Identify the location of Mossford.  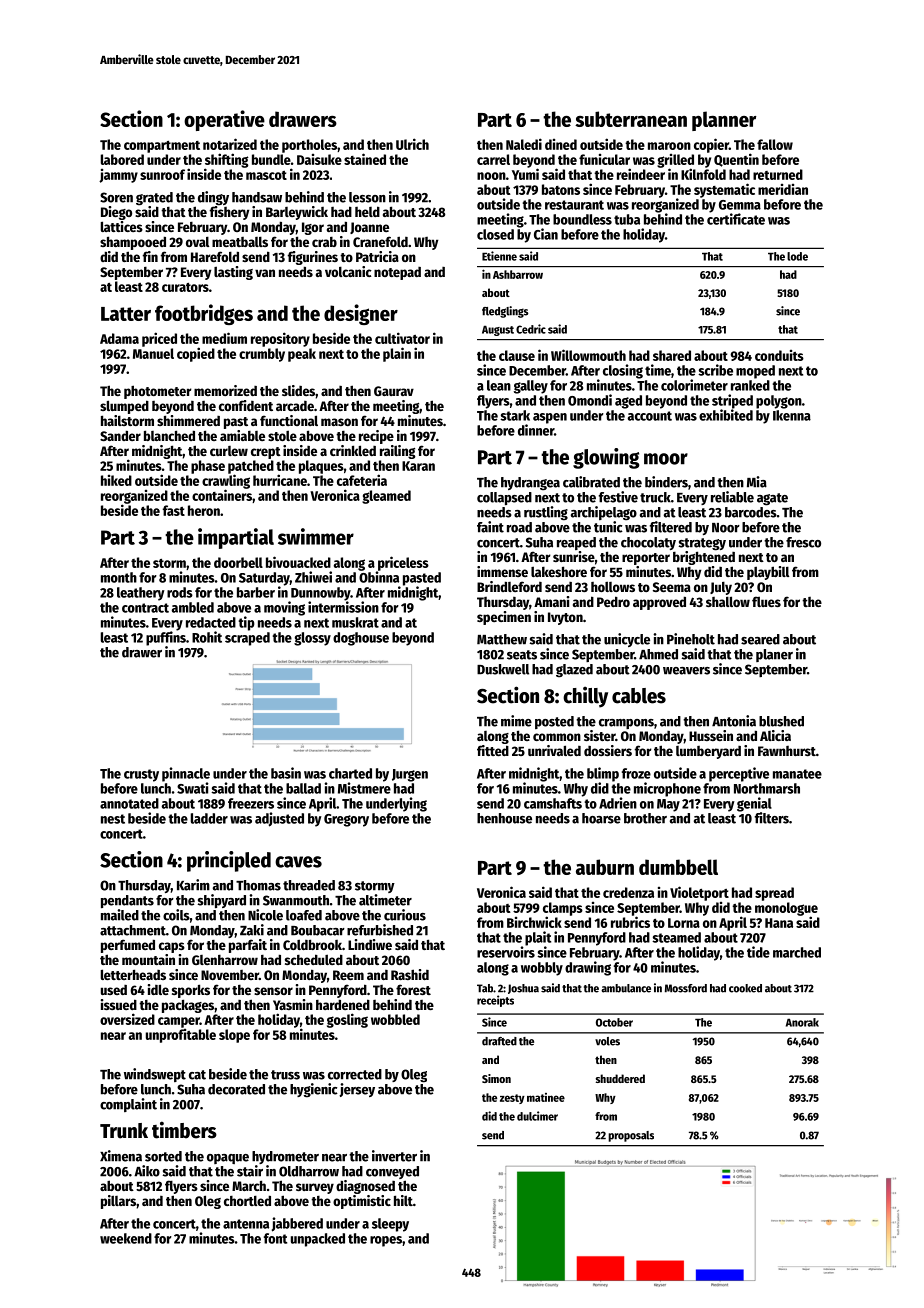
(686, 988).
